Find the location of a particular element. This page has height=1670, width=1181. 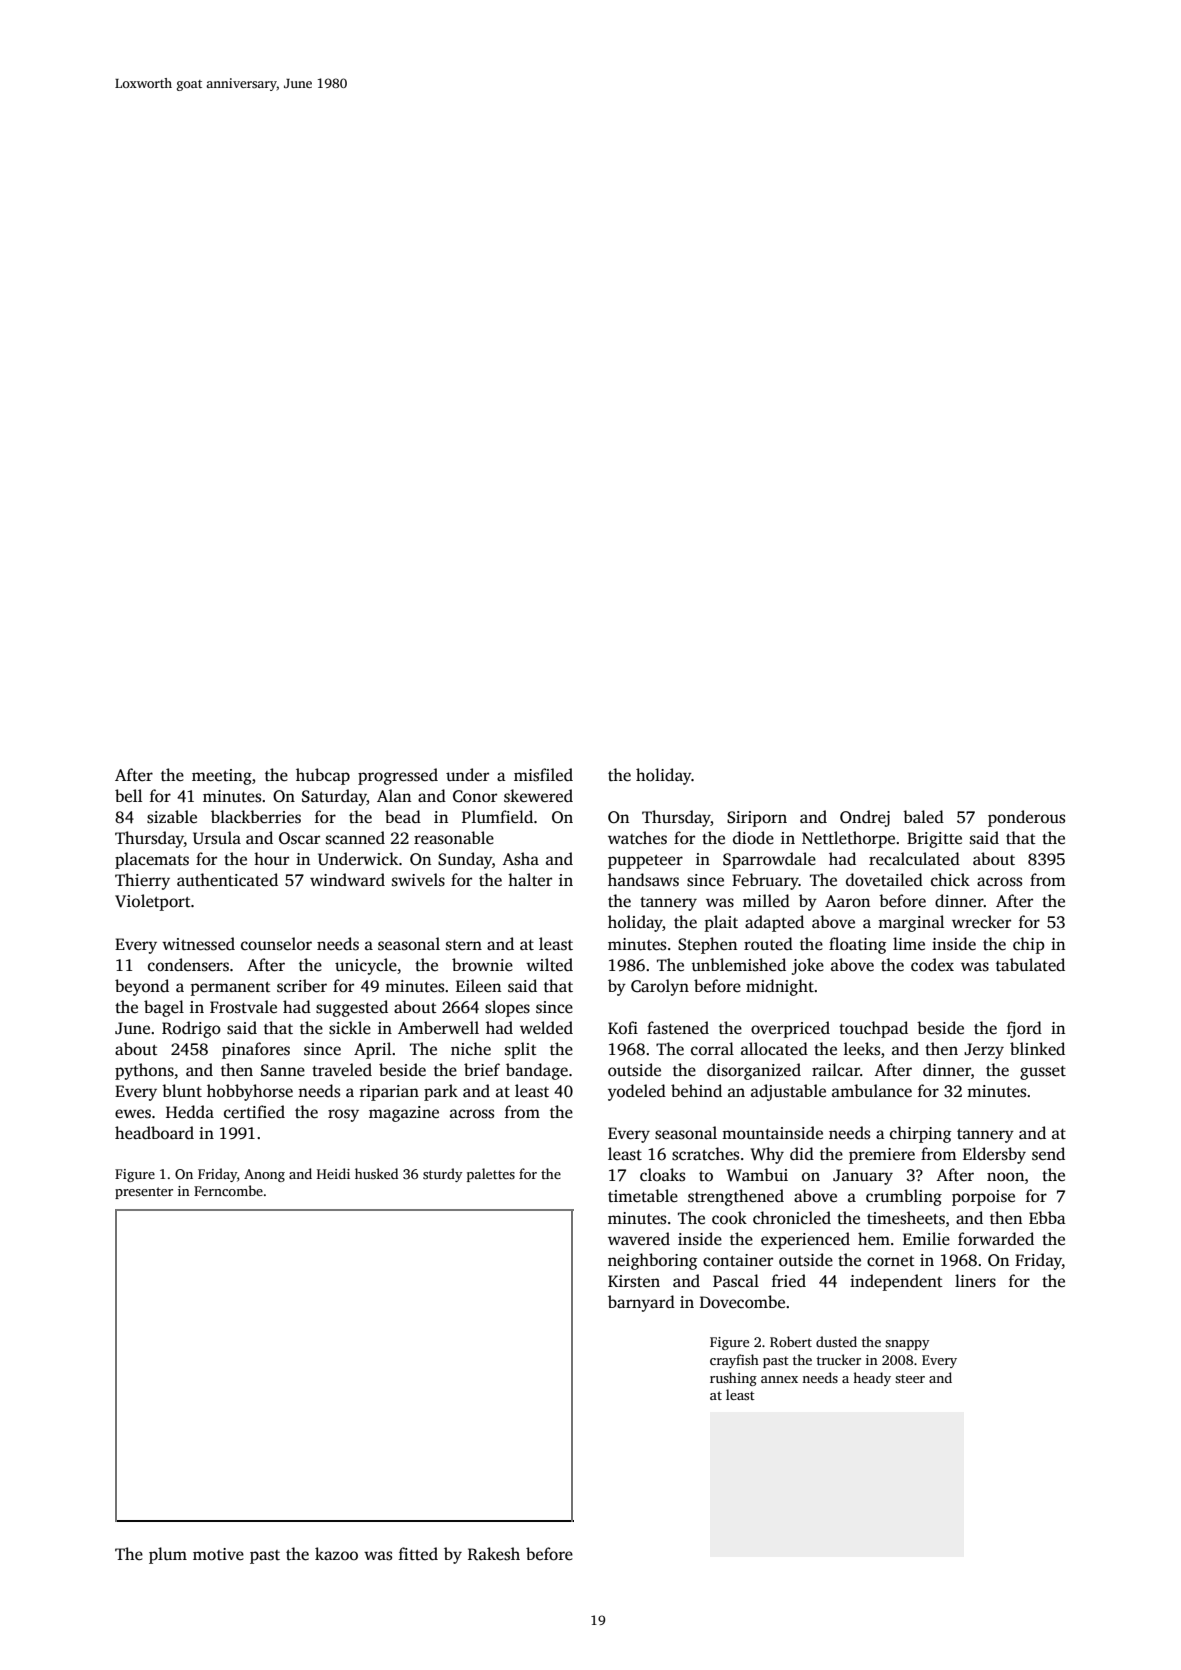

rushing is located at coordinates (733, 1379).
